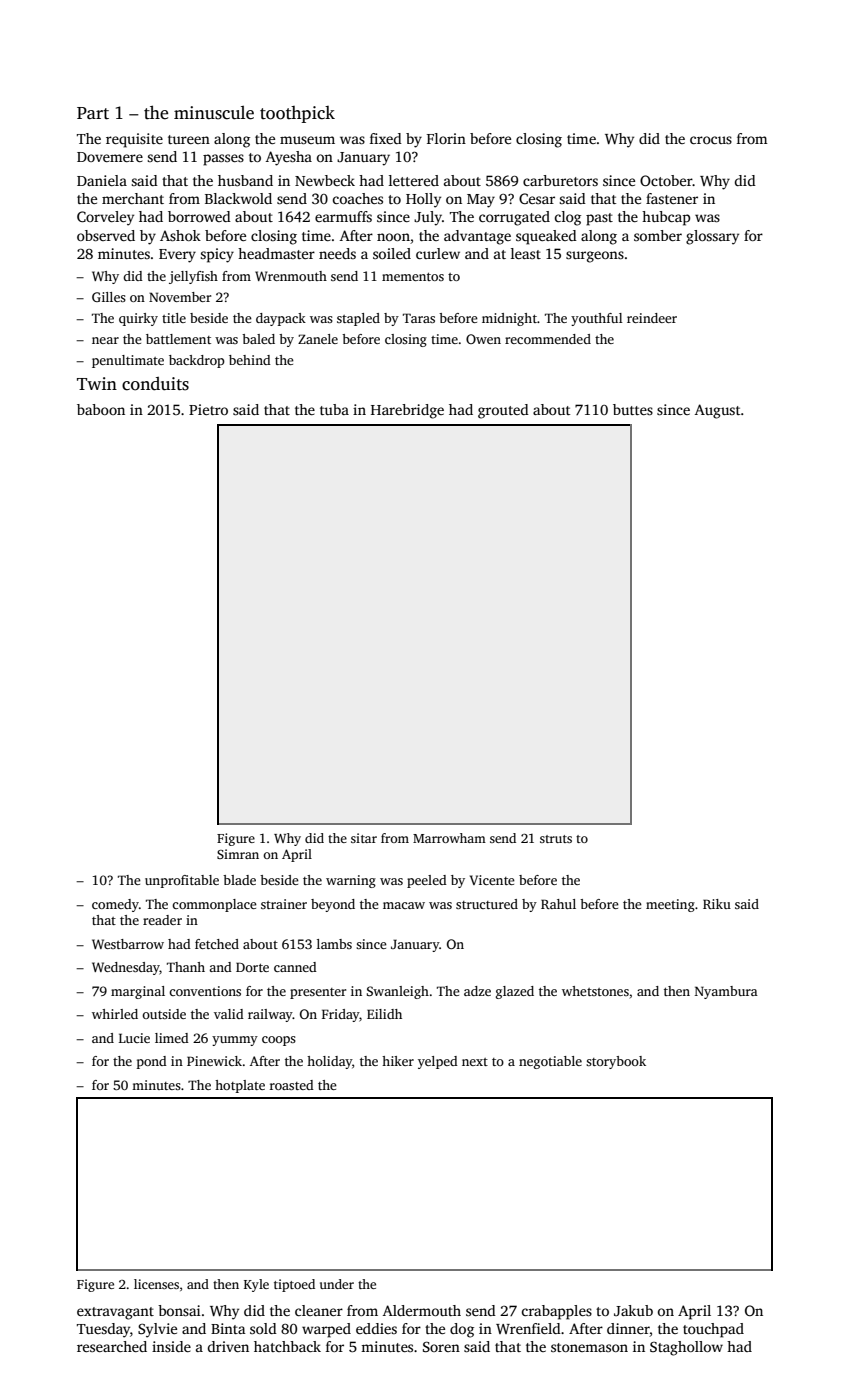 This screenshot has width=849, height=1400. I want to click on buttes, so click(633, 409).
